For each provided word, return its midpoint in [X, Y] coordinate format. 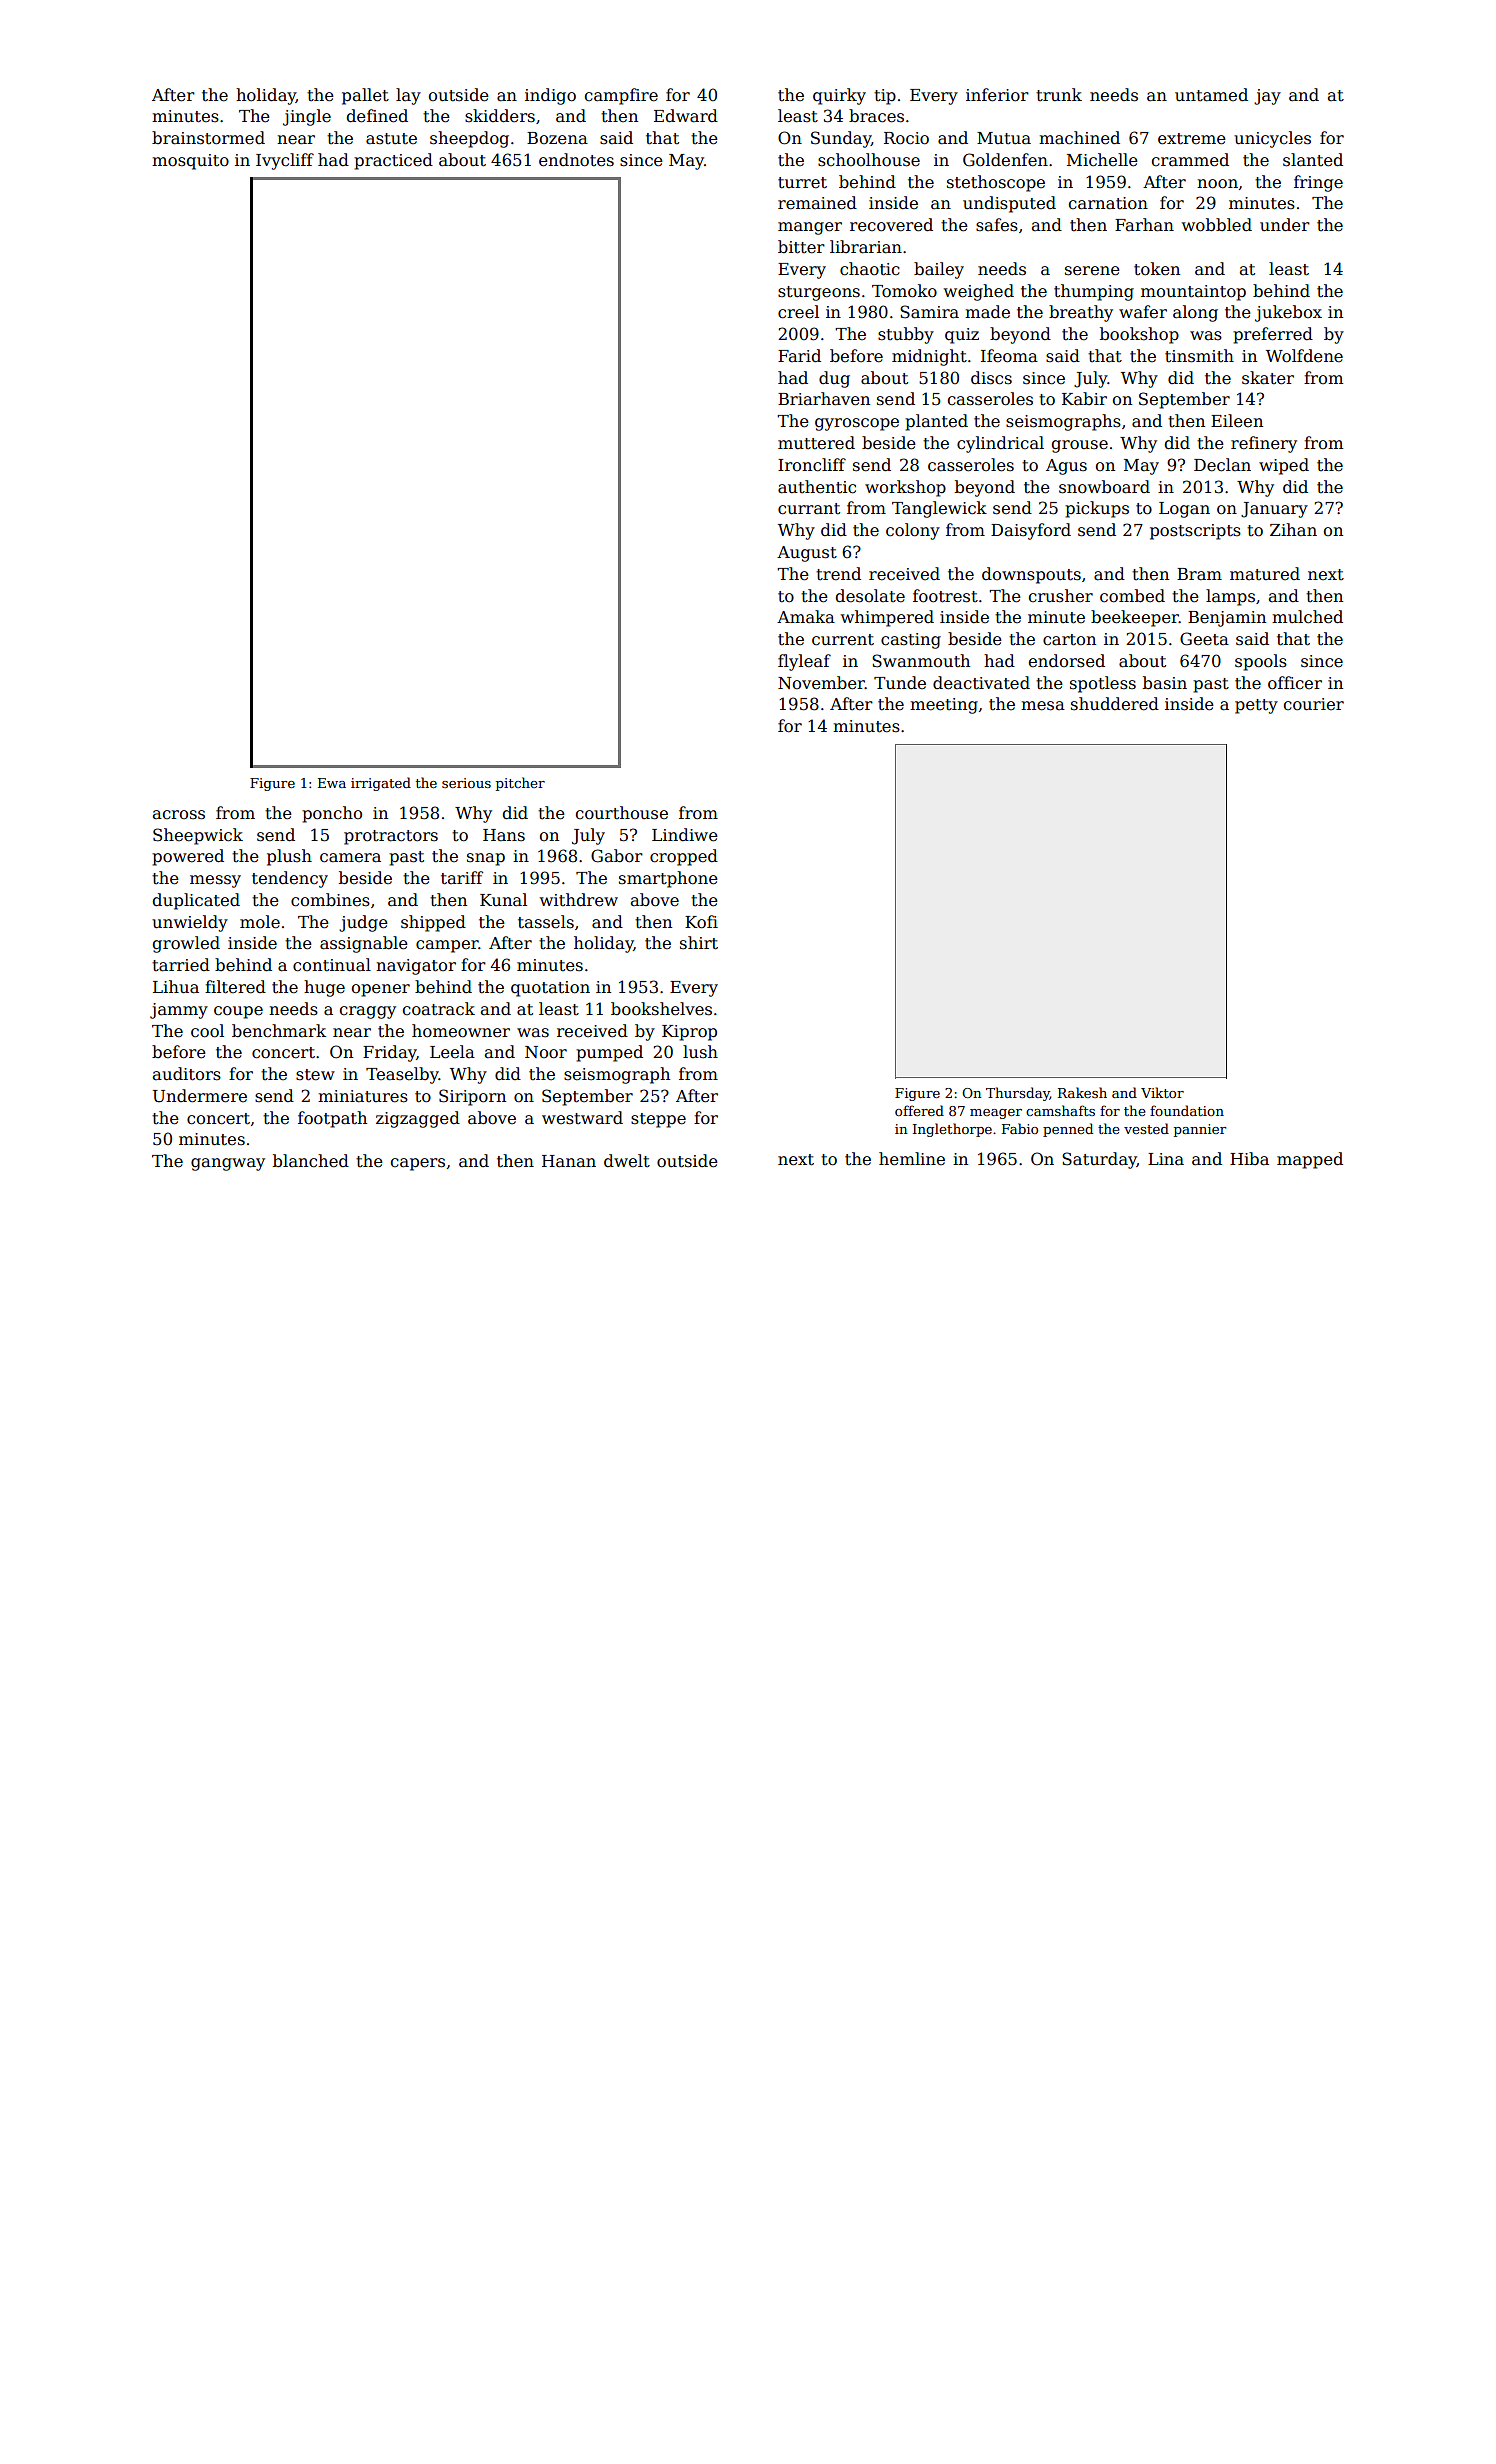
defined [377, 116]
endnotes [576, 160]
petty [1256, 706]
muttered [816, 443]
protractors [391, 837]
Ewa [332, 783]
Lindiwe [685, 835]
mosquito [190, 162]
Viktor [1162, 1092]
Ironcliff [812, 465]
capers [418, 1164]
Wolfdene [1304, 356]
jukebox [1288, 313]
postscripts [1195, 532]
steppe [658, 1120]
